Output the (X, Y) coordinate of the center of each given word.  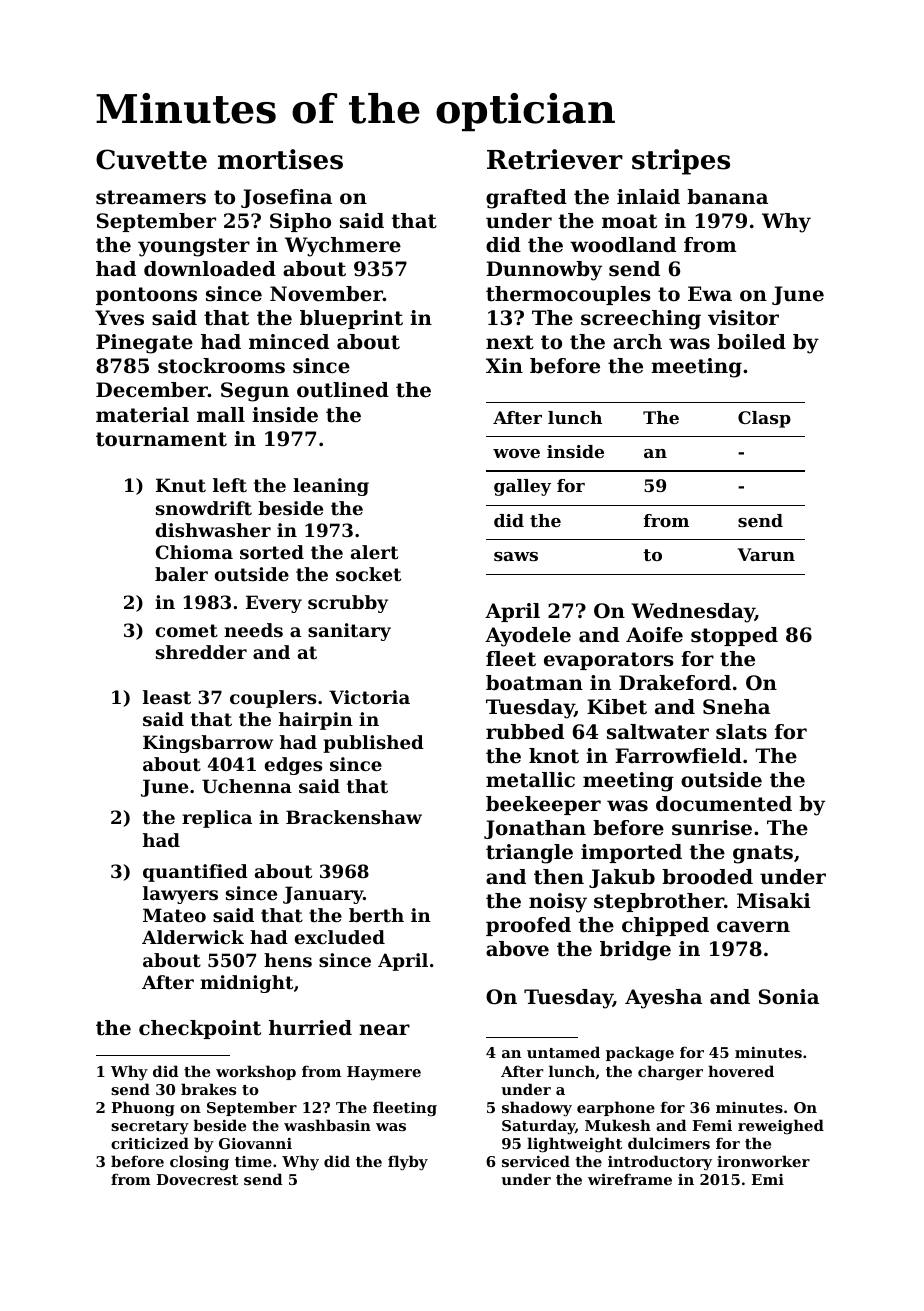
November (326, 294)
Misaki (774, 901)
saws (516, 556)
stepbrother (659, 902)
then (559, 877)
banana (727, 197)
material (142, 415)
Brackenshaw (354, 817)
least (167, 697)
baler (181, 574)
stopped (734, 636)
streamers (151, 197)
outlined (343, 390)
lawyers (180, 895)
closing (199, 1163)
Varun (766, 554)
